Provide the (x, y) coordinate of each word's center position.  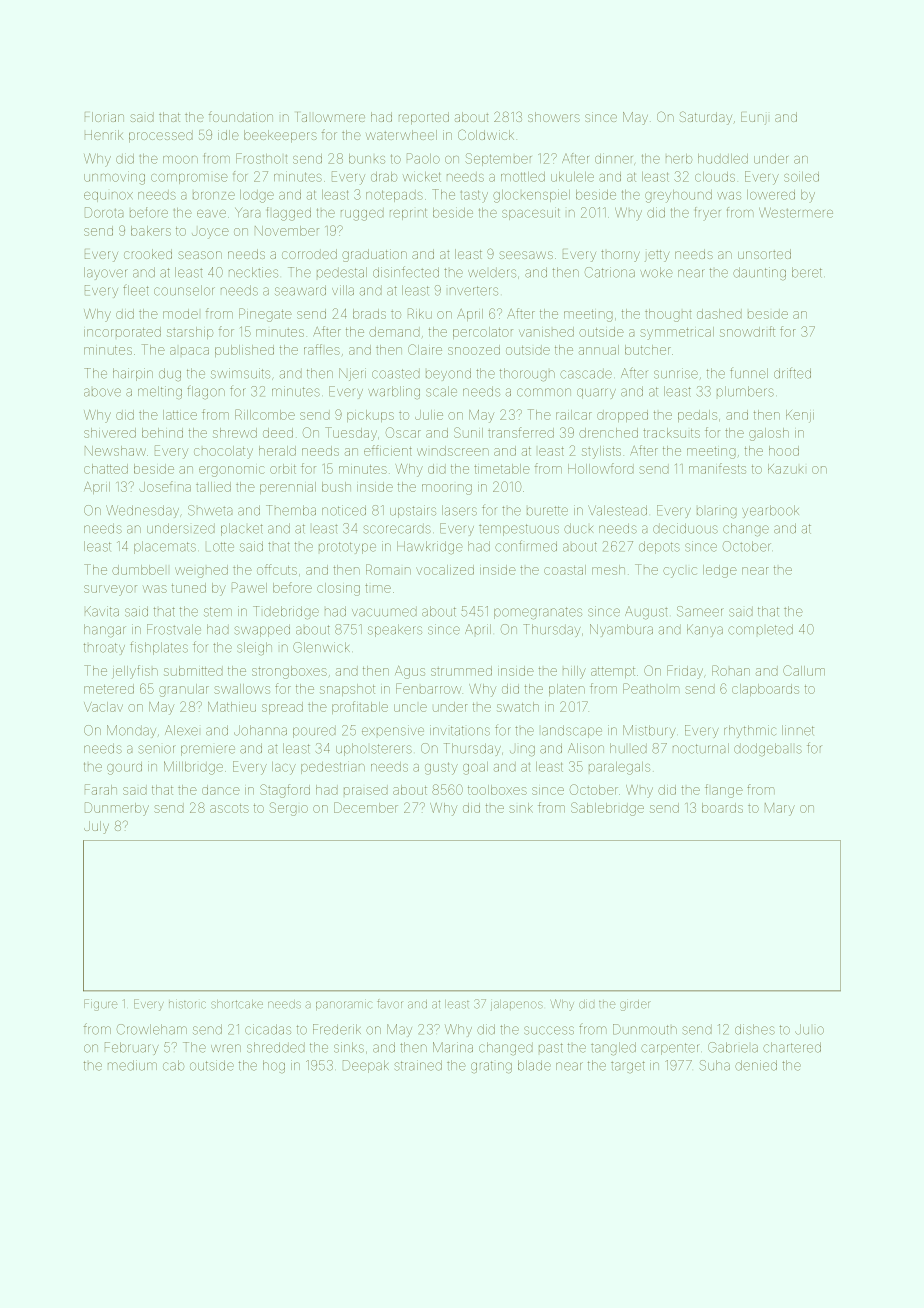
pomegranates (538, 613)
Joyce (210, 233)
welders (492, 273)
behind (162, 433)
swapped (262, 630)
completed (760, 629)
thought (668, 315)
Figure (100, 1005)
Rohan (731, 670)
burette (547, 511)
